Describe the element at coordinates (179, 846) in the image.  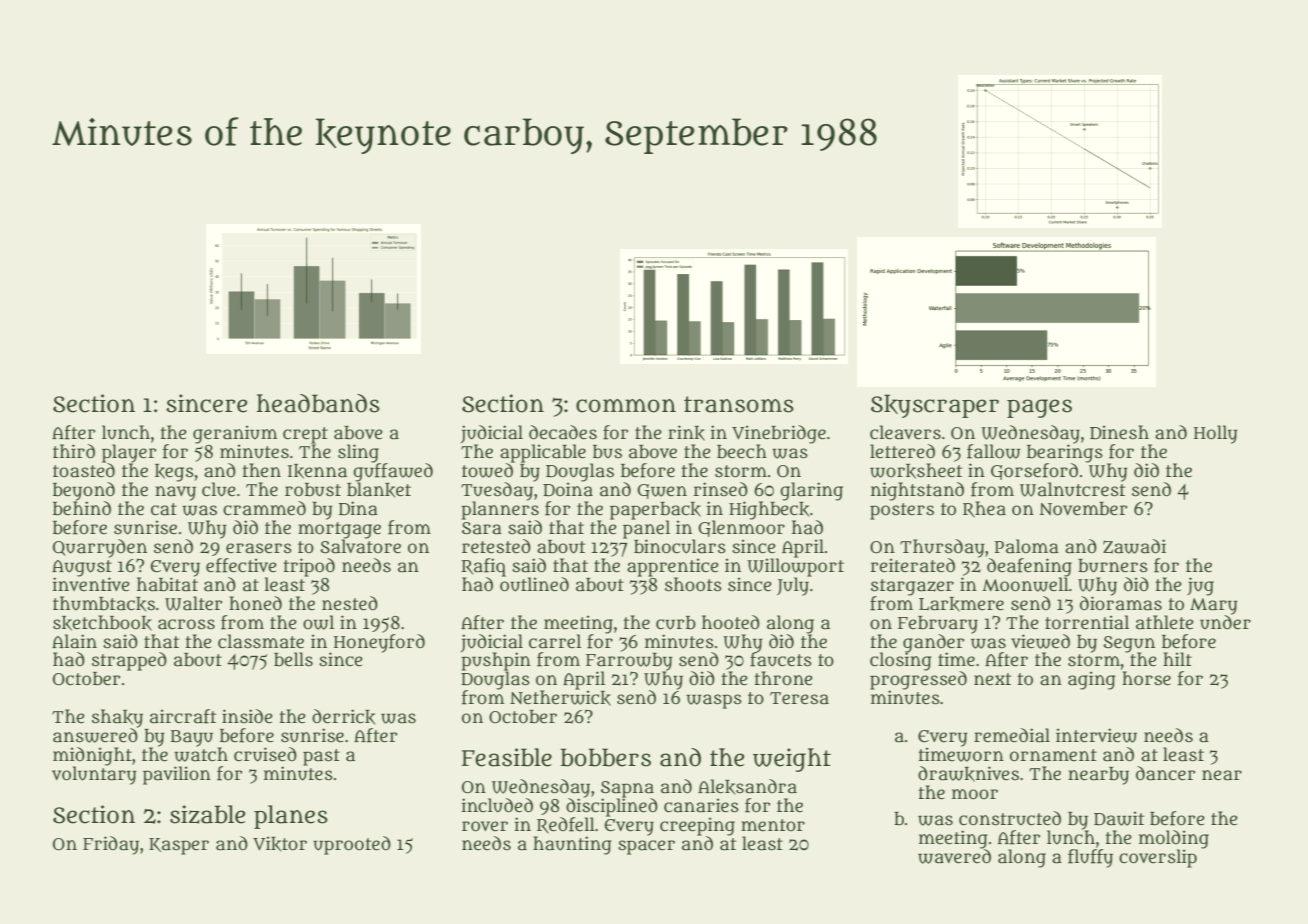
I see `Kasper` at that location.
